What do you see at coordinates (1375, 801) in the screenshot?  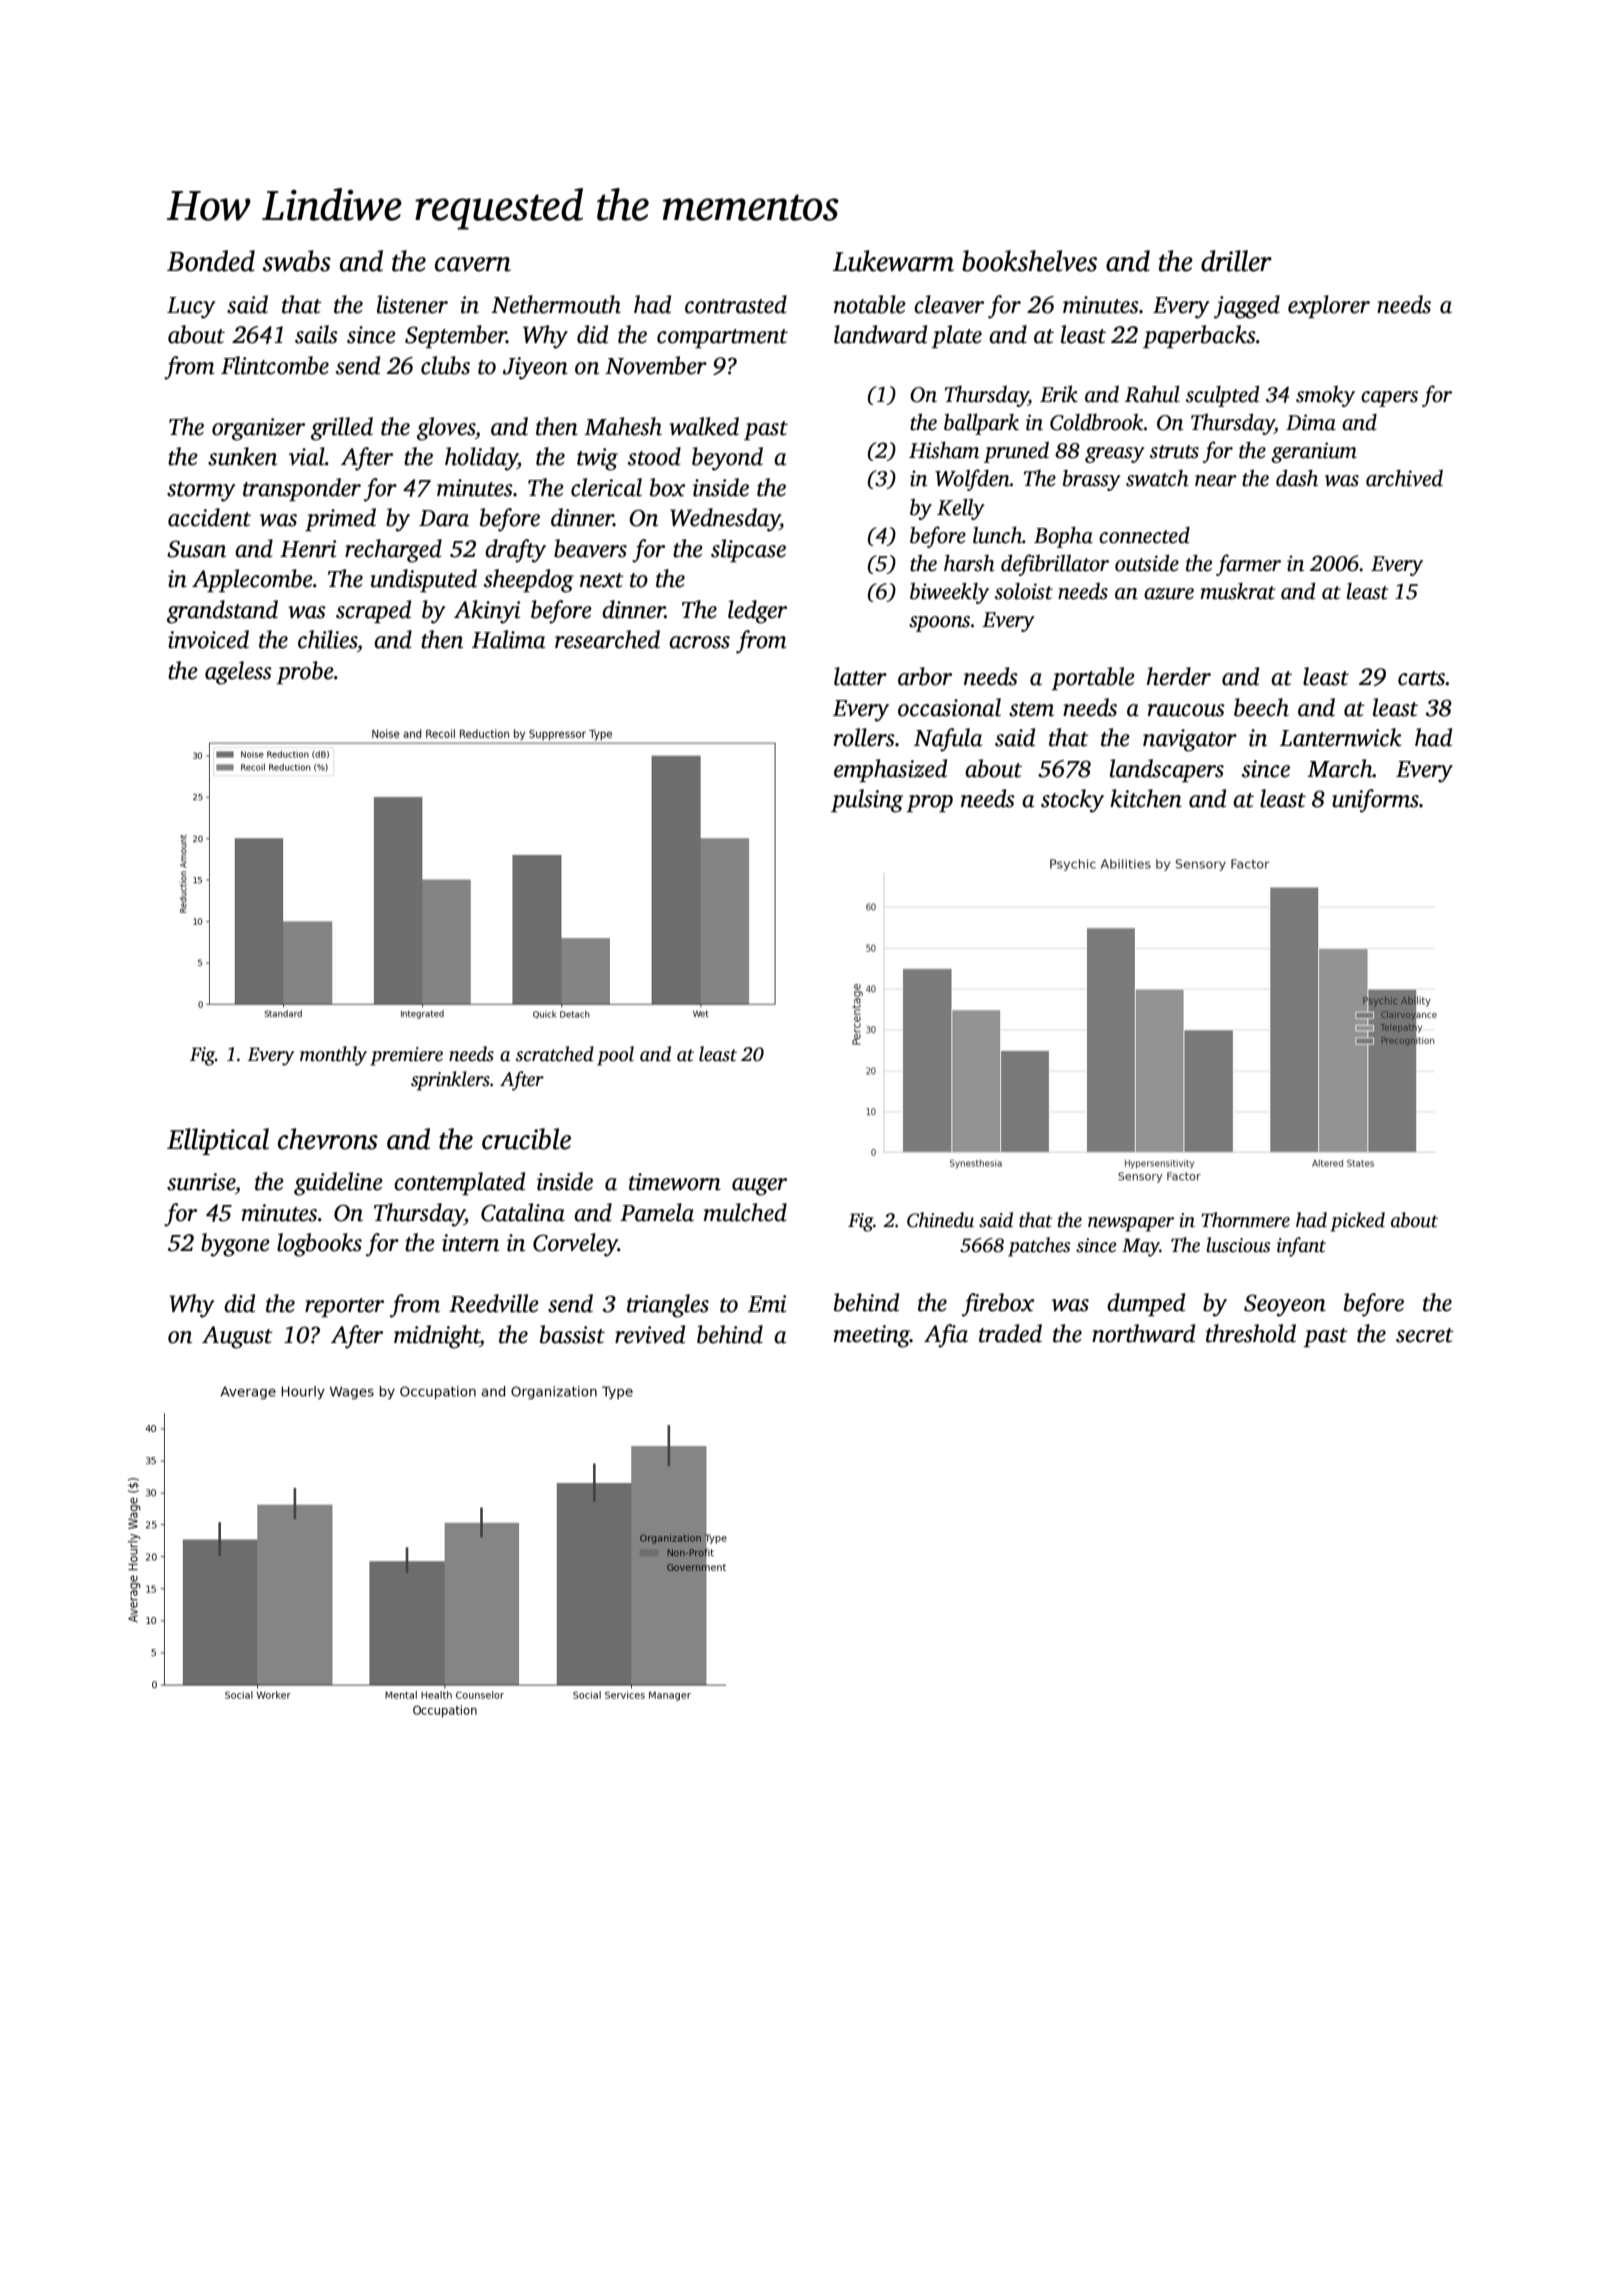 I see `uniforms` at bounding box center [1375, 801].
